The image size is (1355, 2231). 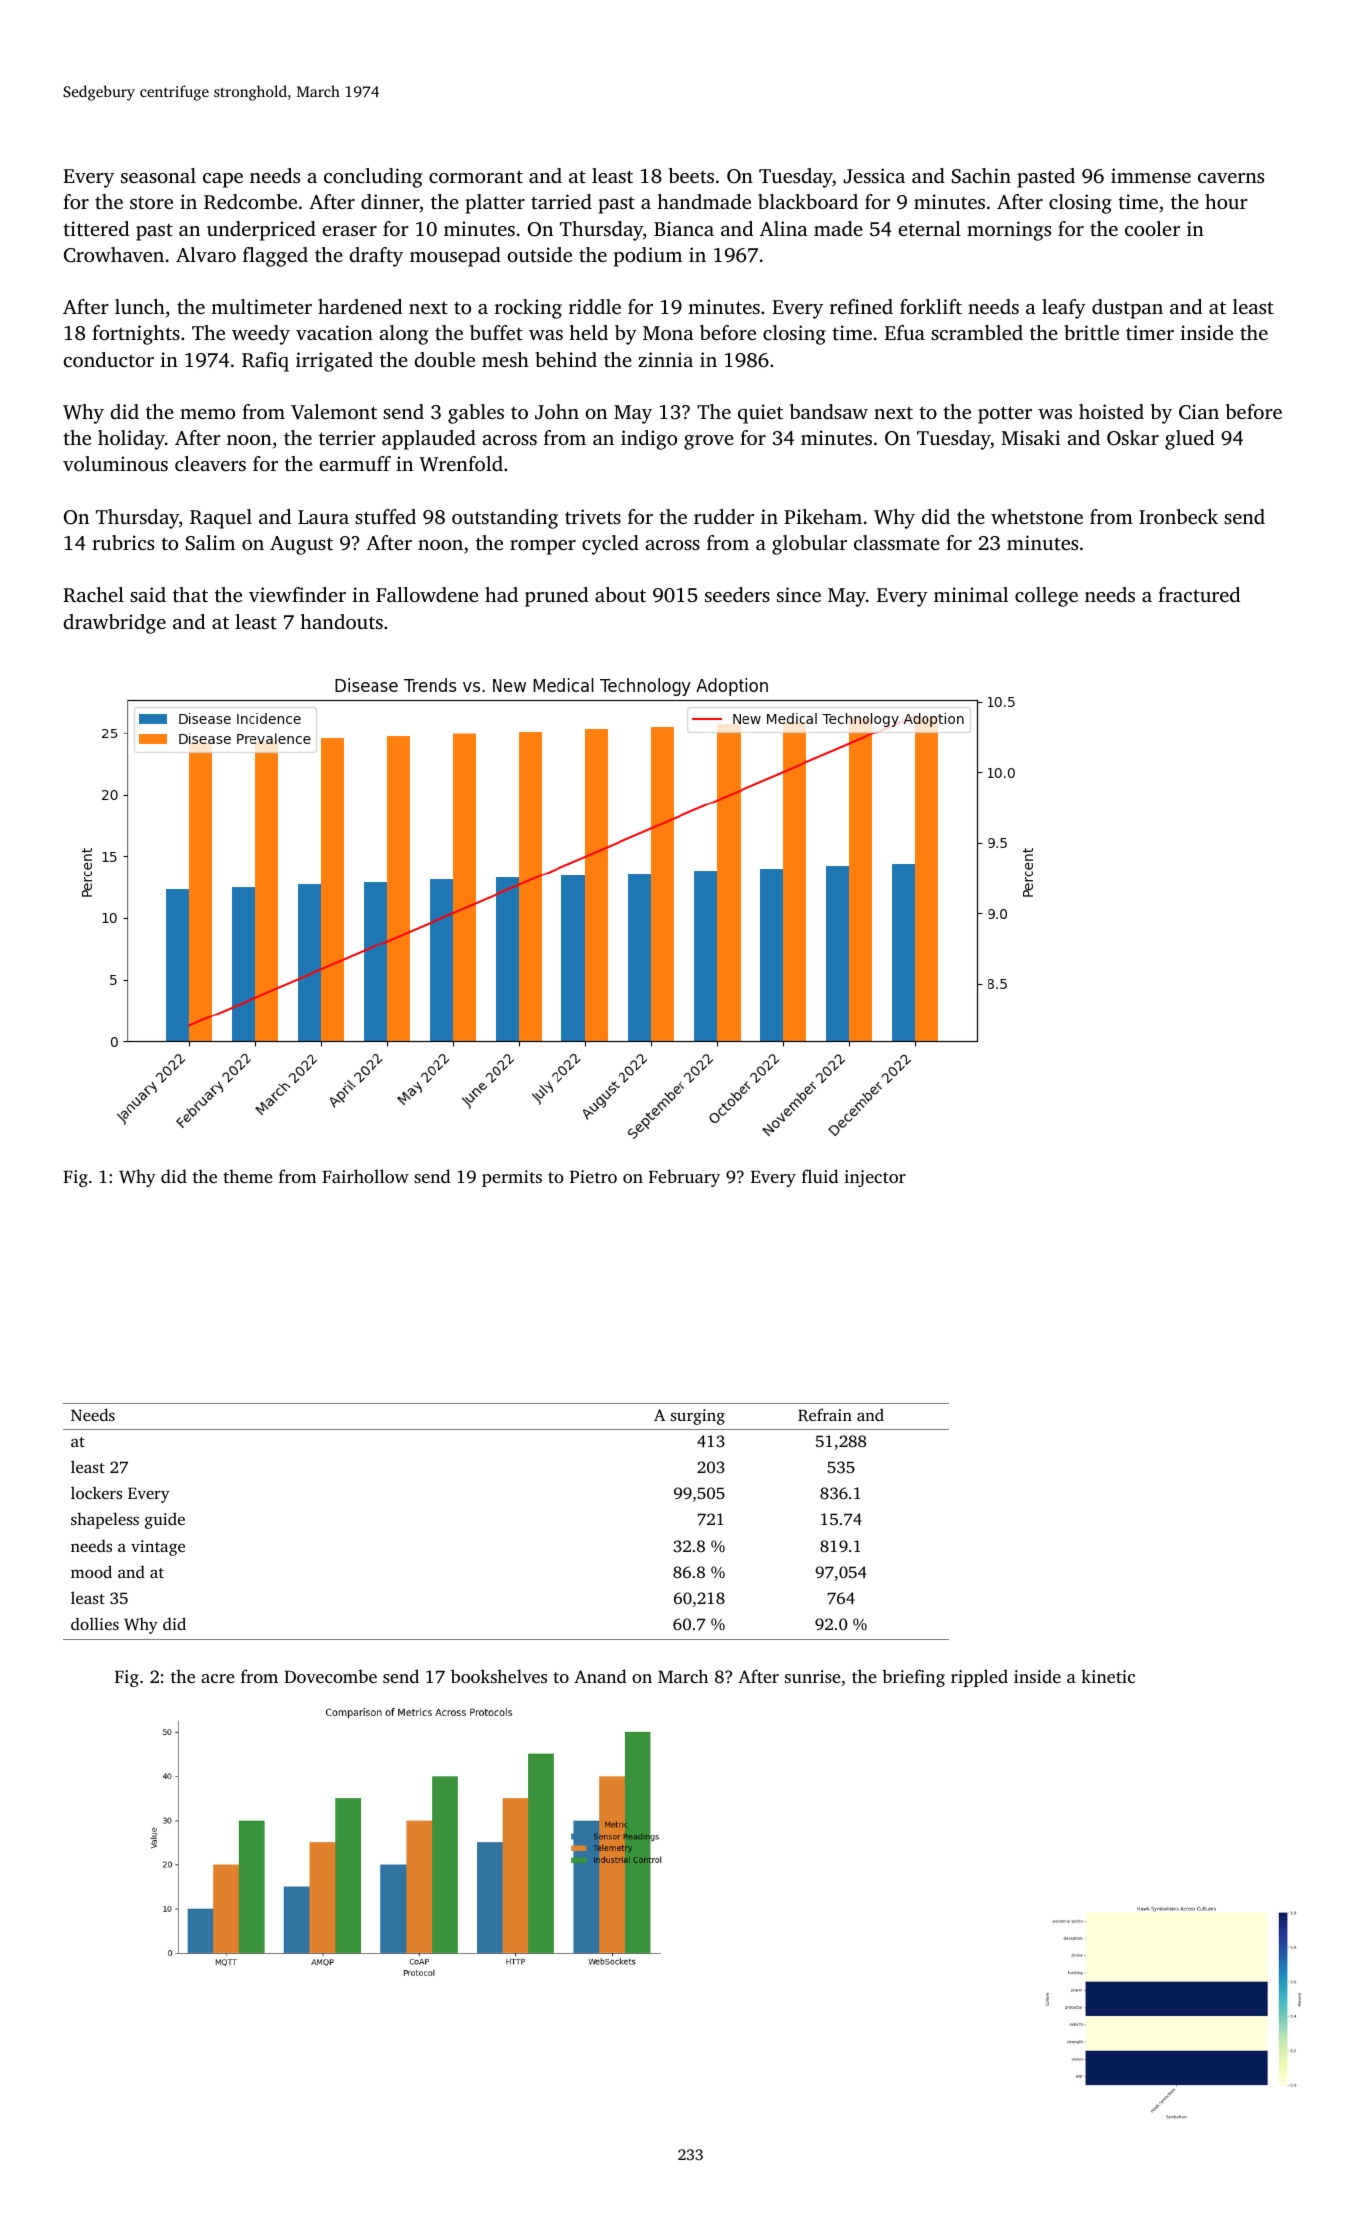 I want to click on seeders, so click(x=737, y=594).
